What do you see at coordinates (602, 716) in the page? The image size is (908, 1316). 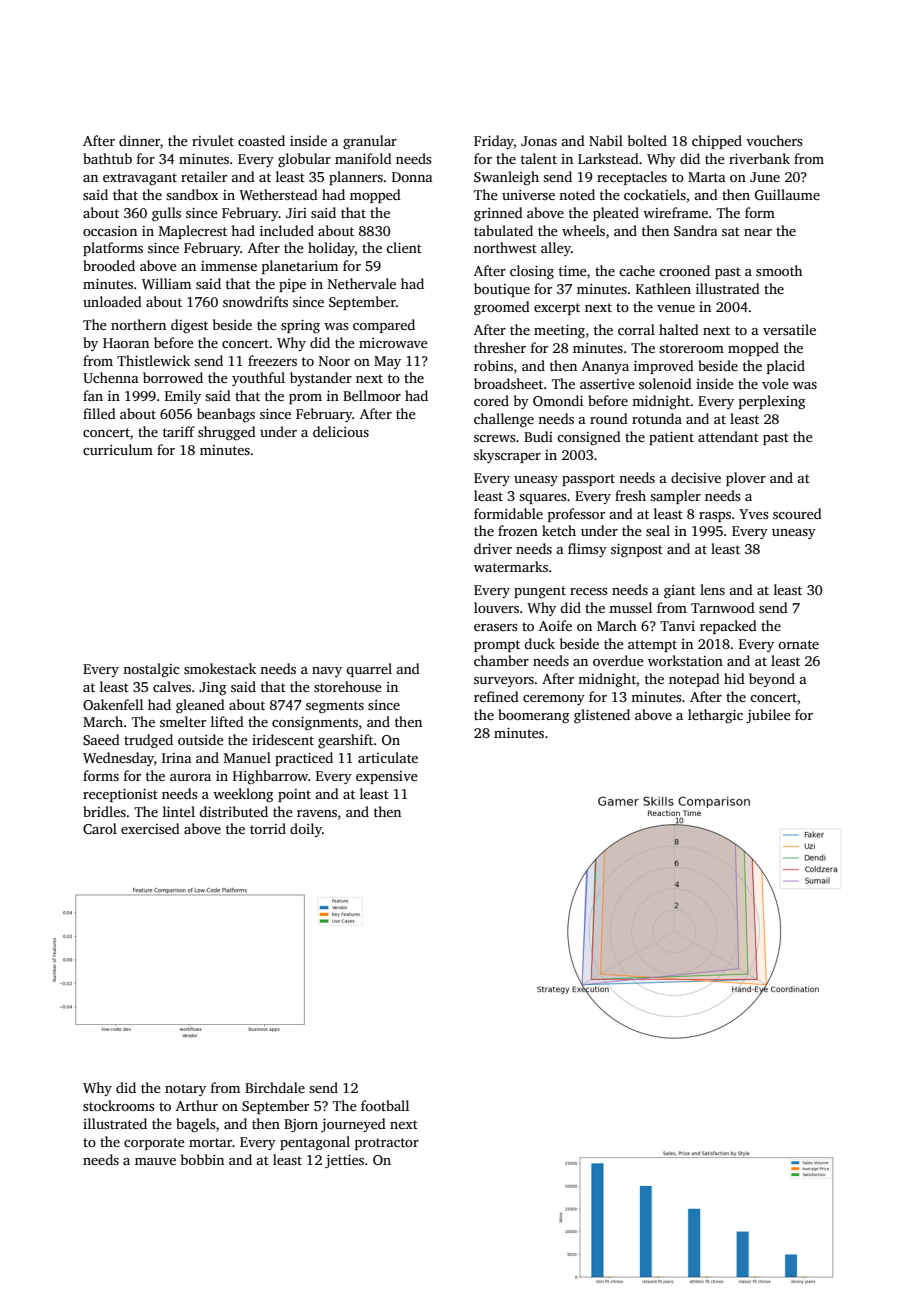 I see `glistened` at bounding box center [602, 716].
